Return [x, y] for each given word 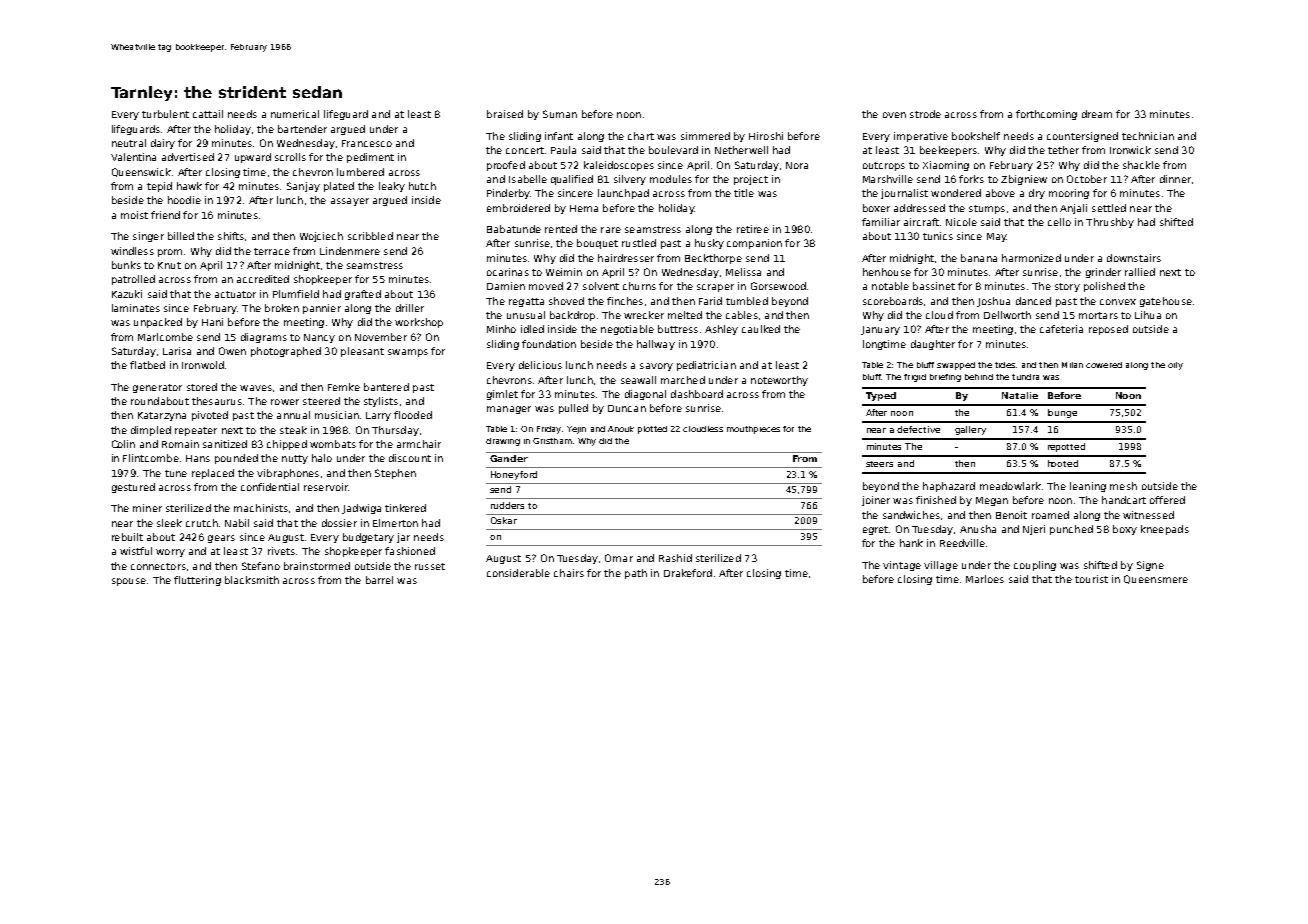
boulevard [673, 150]
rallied [1140, 272]
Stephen [395, 474]
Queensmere [1156, 579]
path [636, 574]
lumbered [360, 172]
